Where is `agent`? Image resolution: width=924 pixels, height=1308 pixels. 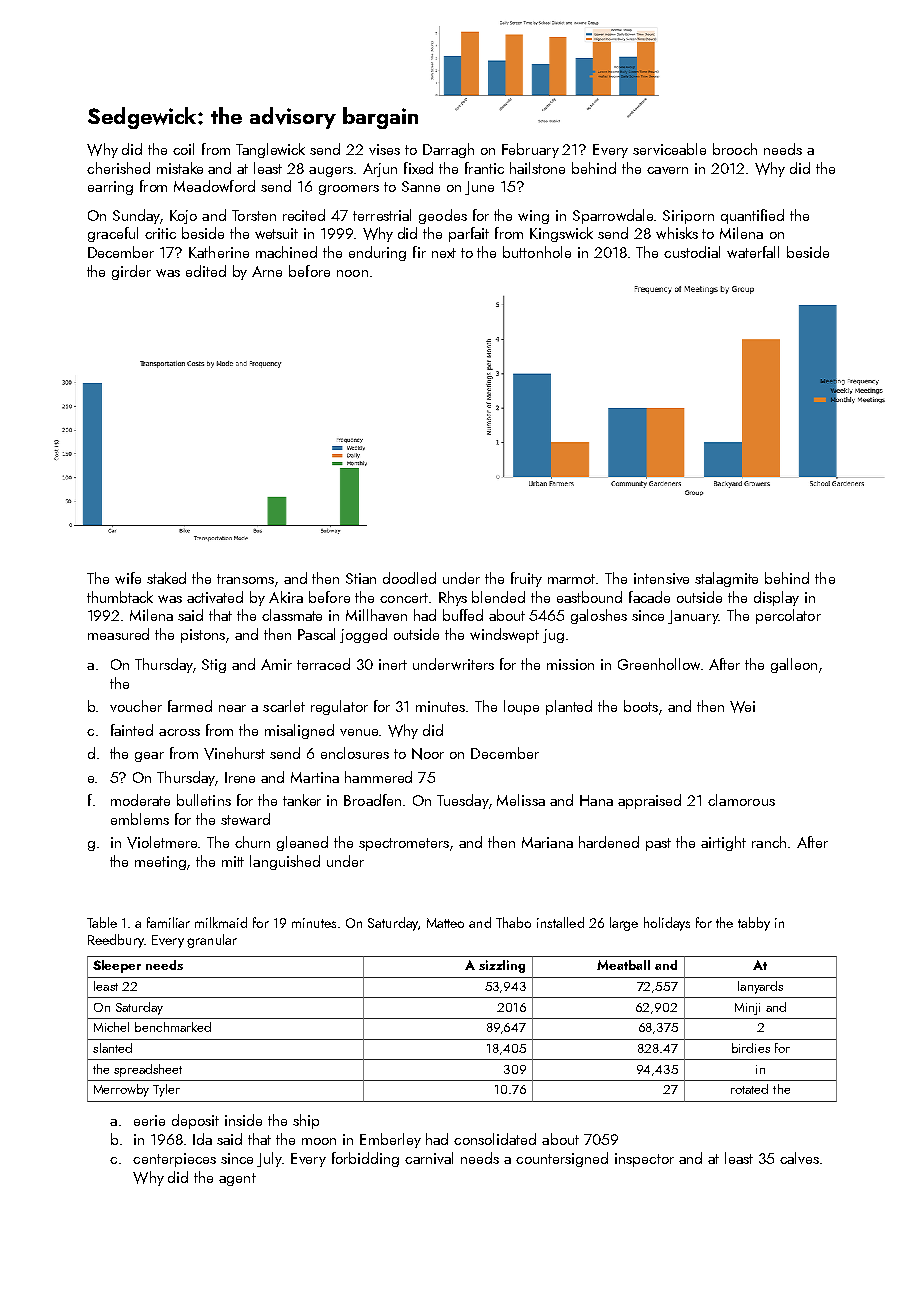 agent is located at coordinates (237, 1179).
